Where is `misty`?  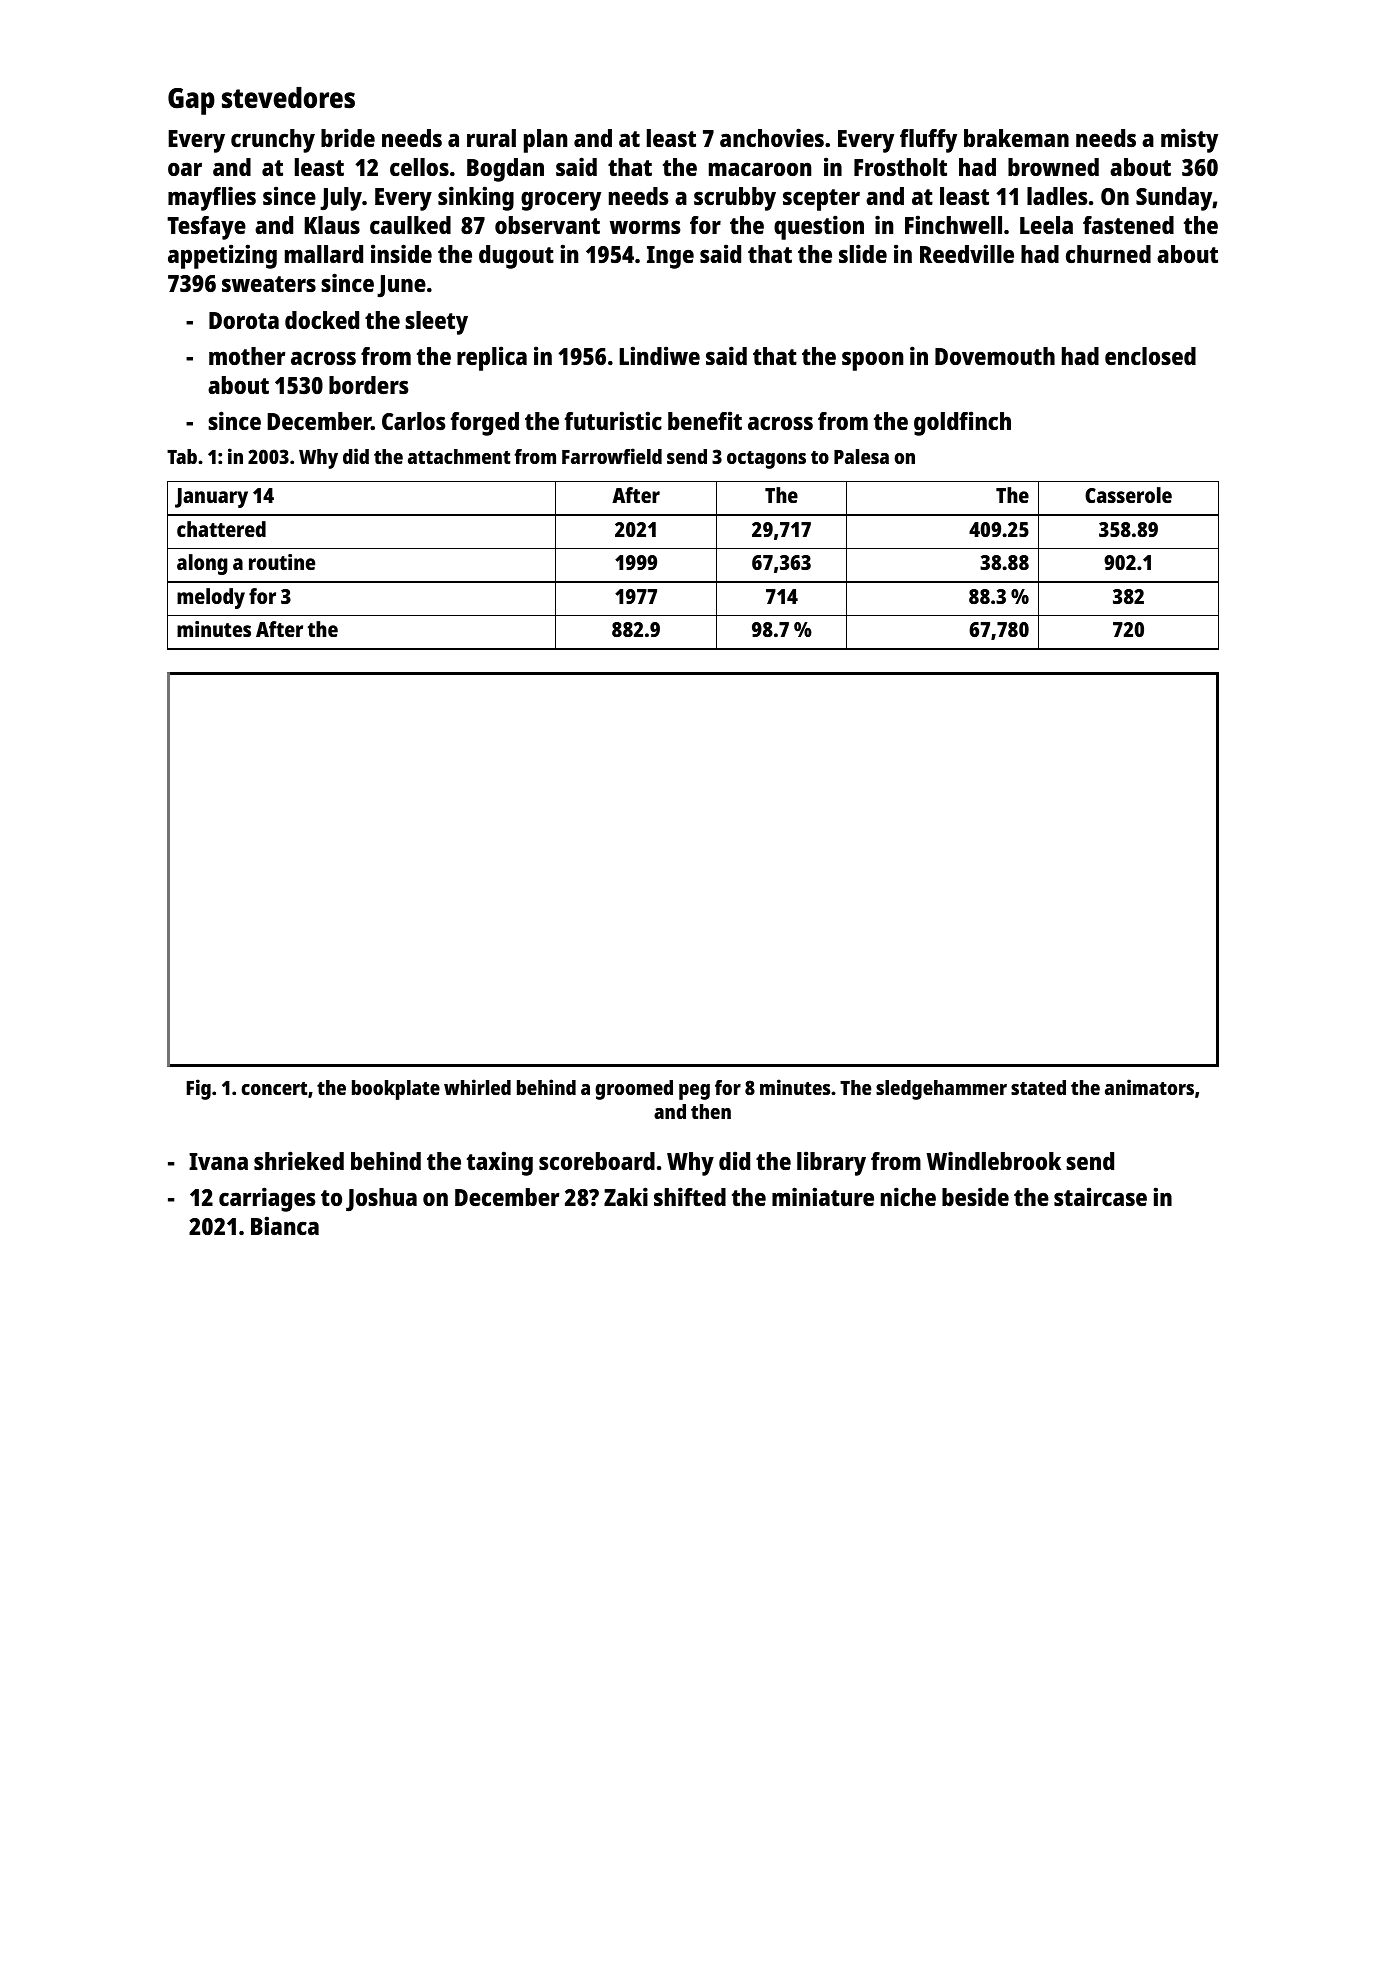
misty is located at coordinates (1189, 140).
